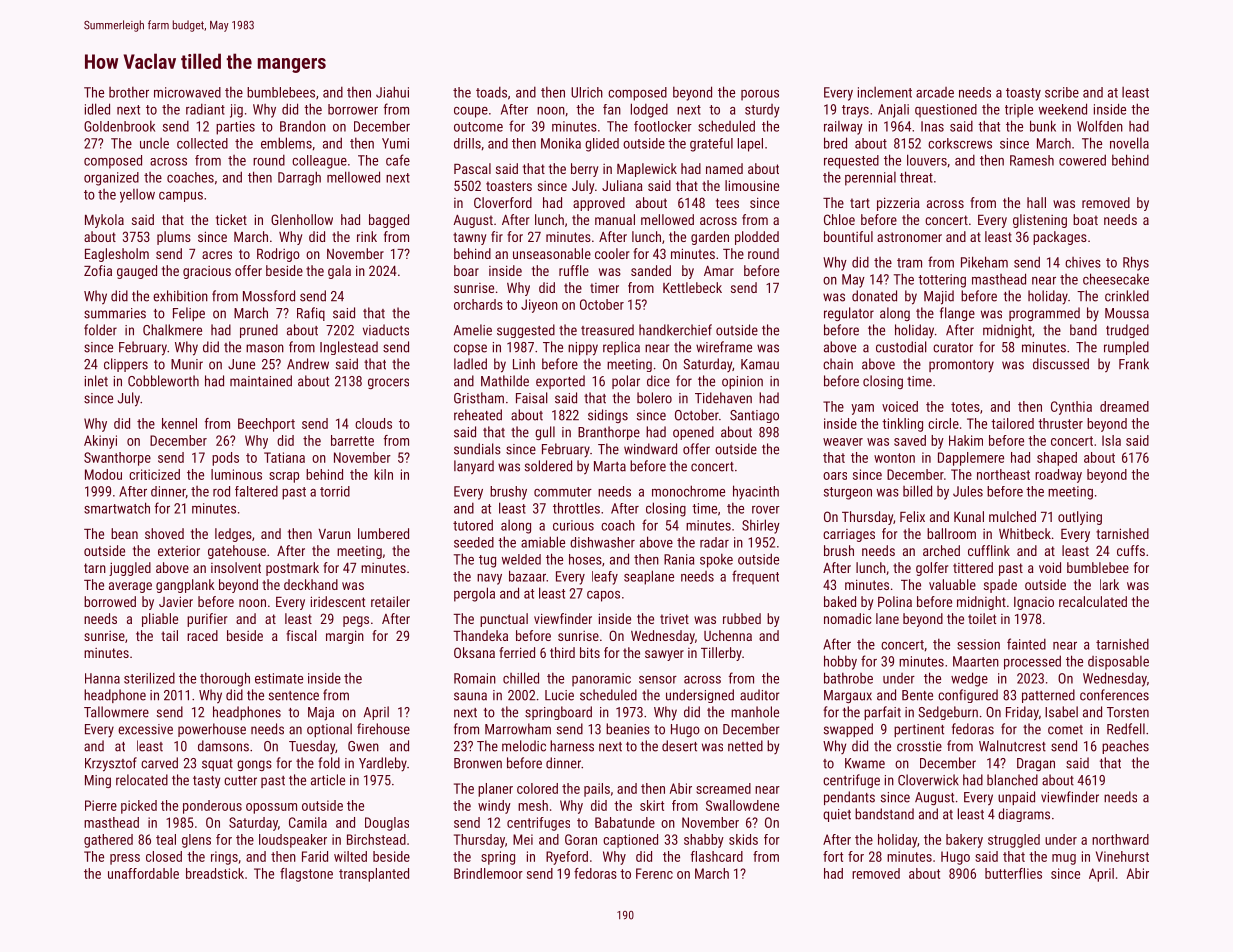 The image size is (1233, 952). Describe the element at coordinates (266, 425) in the page. I see `Beechport` at that location.
